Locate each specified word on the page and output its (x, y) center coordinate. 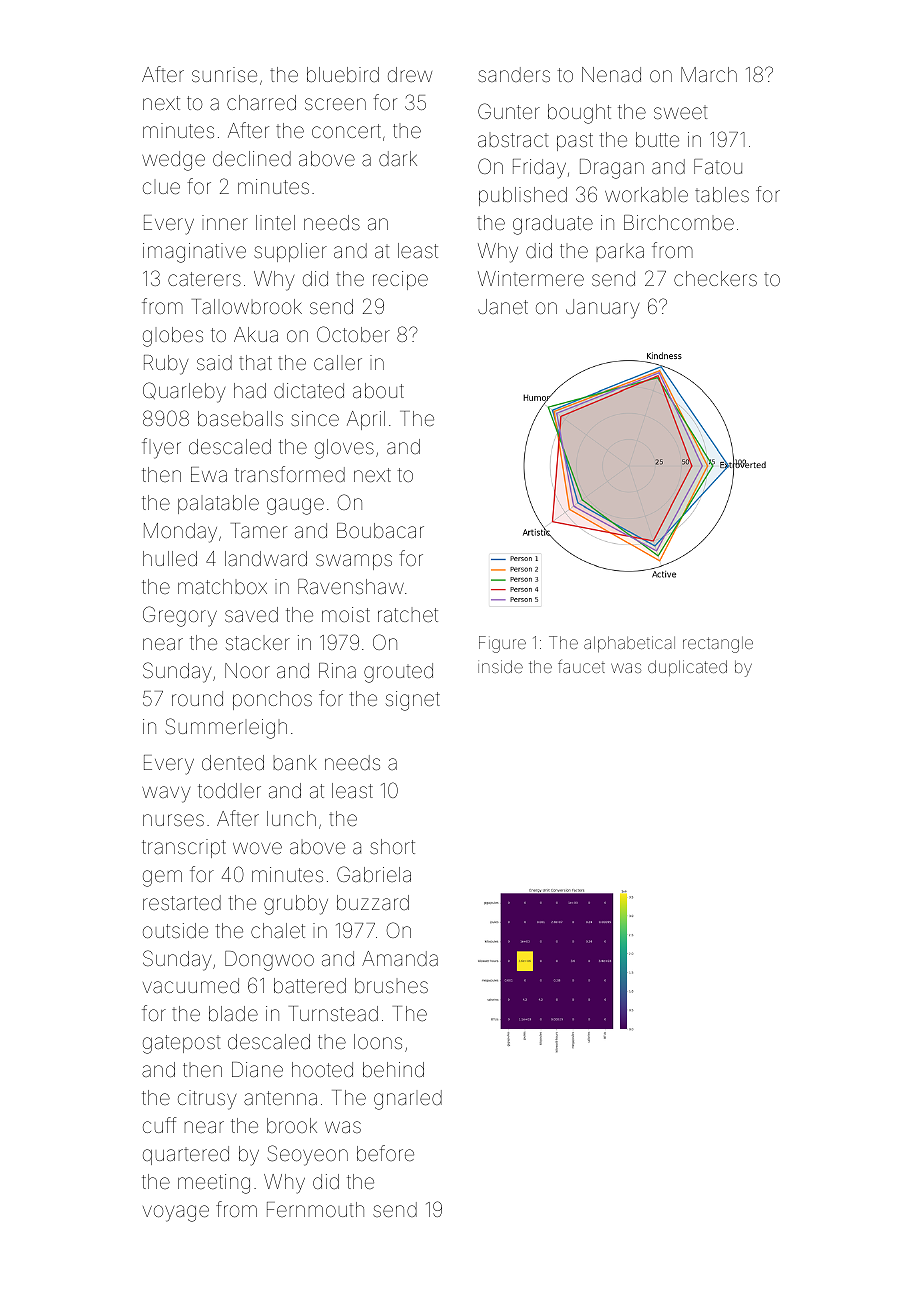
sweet (680, 113)
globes (173, 337)
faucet (581, 666)
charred (261, 102)
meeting (214, 1184)
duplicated (687, 668)
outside (175, 930)
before (385, 1153)
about (378, 390)
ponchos (272, 700)
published (523, 196)
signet (413, 701)
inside (500, 666)
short (392, 846)
